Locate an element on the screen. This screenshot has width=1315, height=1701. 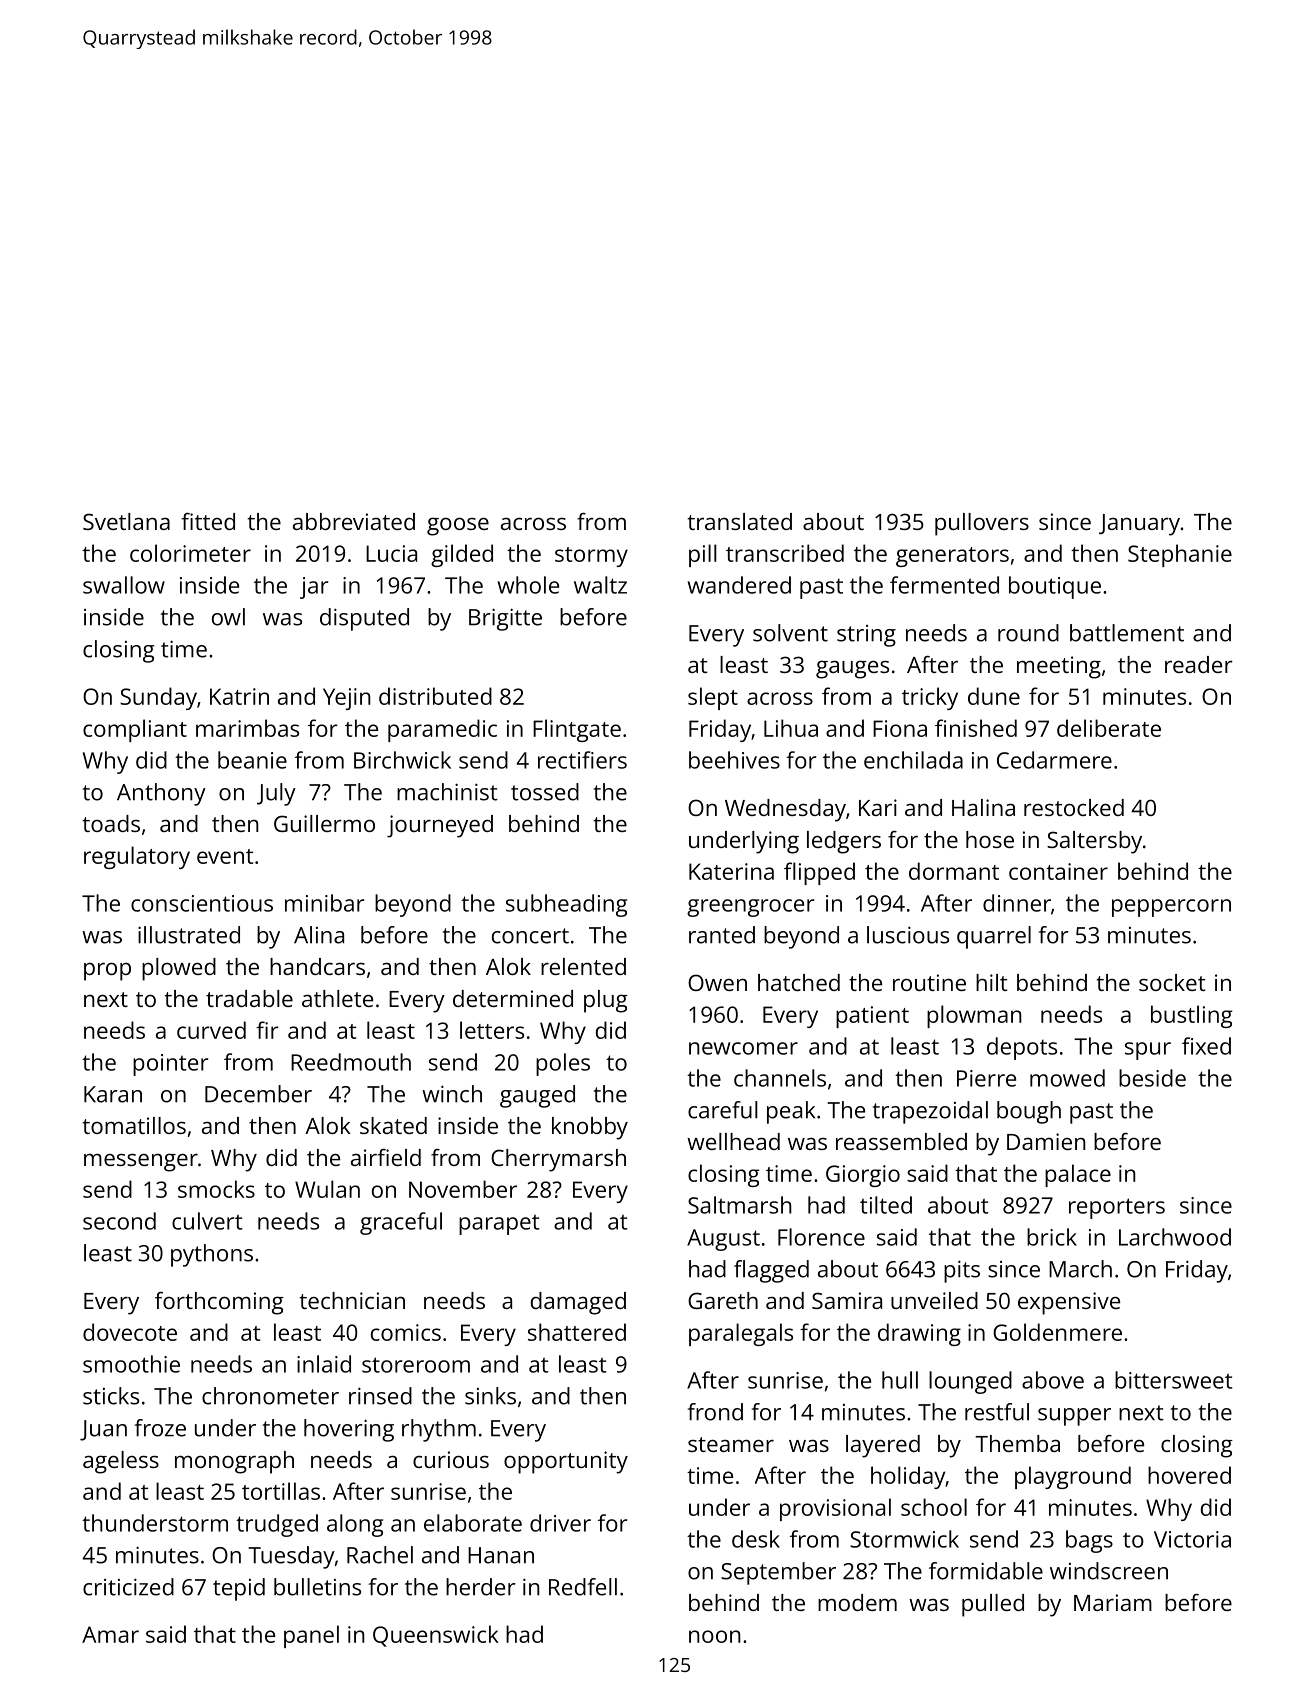
abbreviated is located at coordinates (354, 521).
